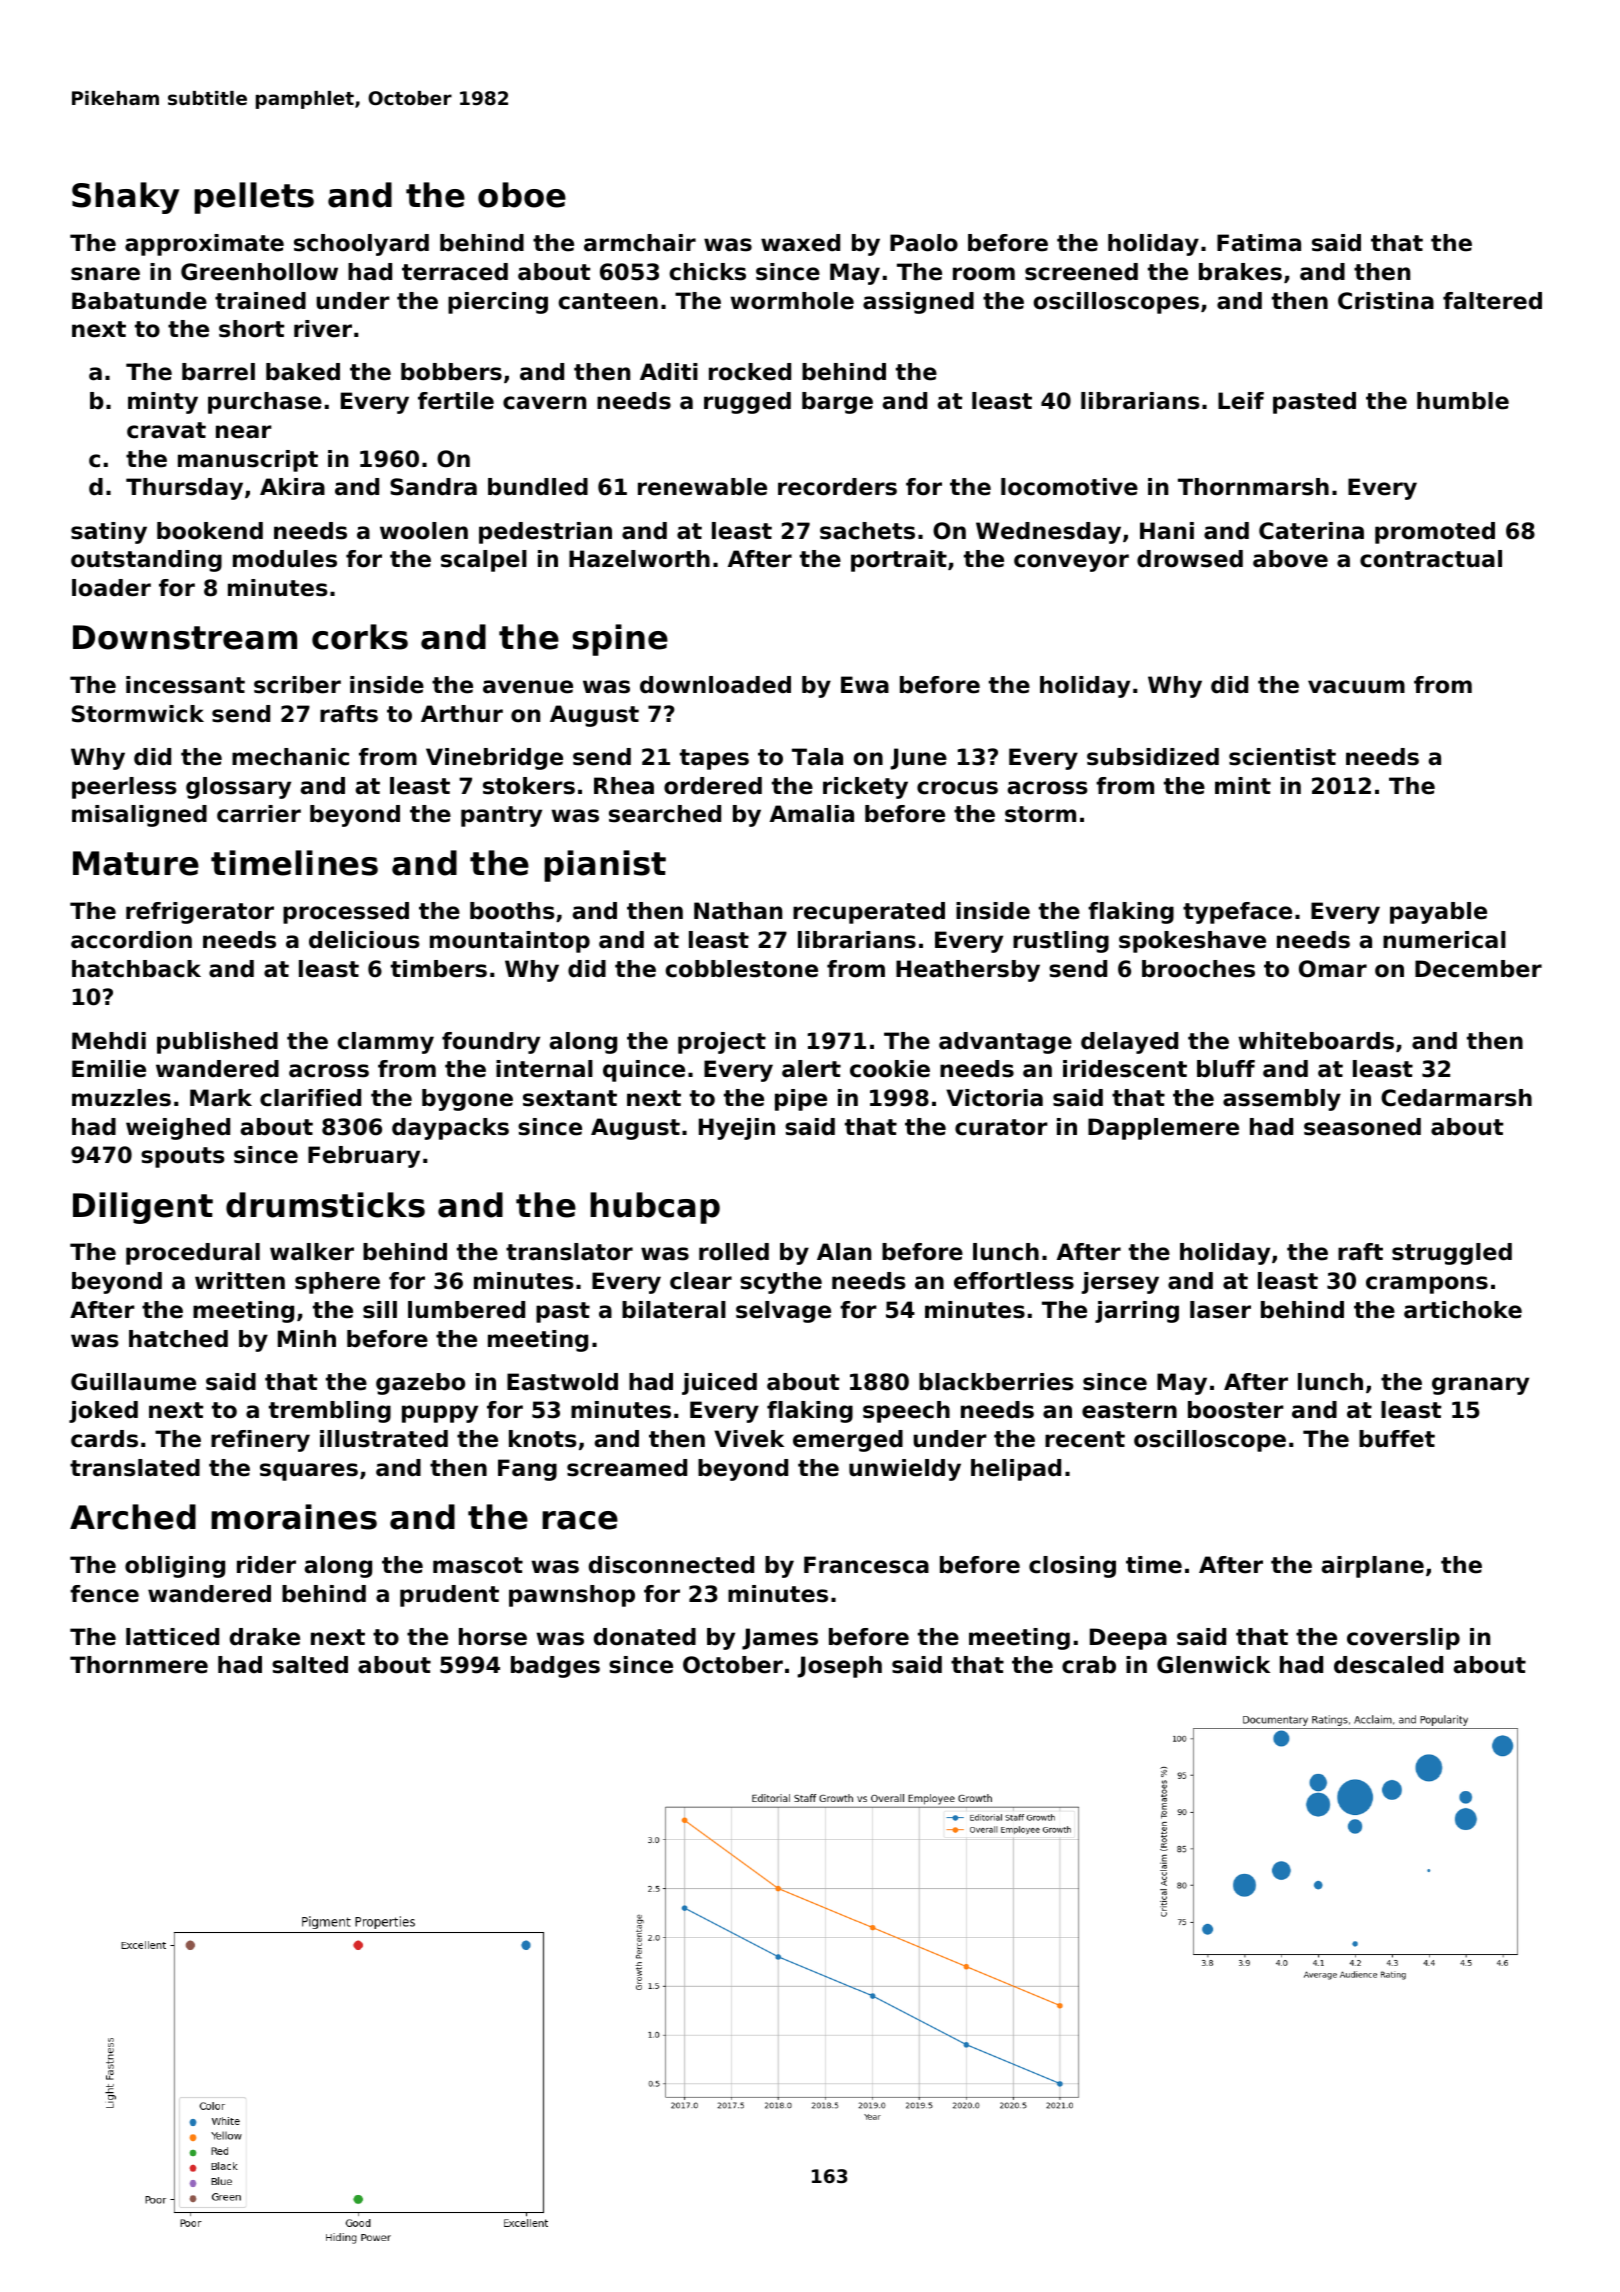  I want to click on Thornmere, so click(139, 1665).
